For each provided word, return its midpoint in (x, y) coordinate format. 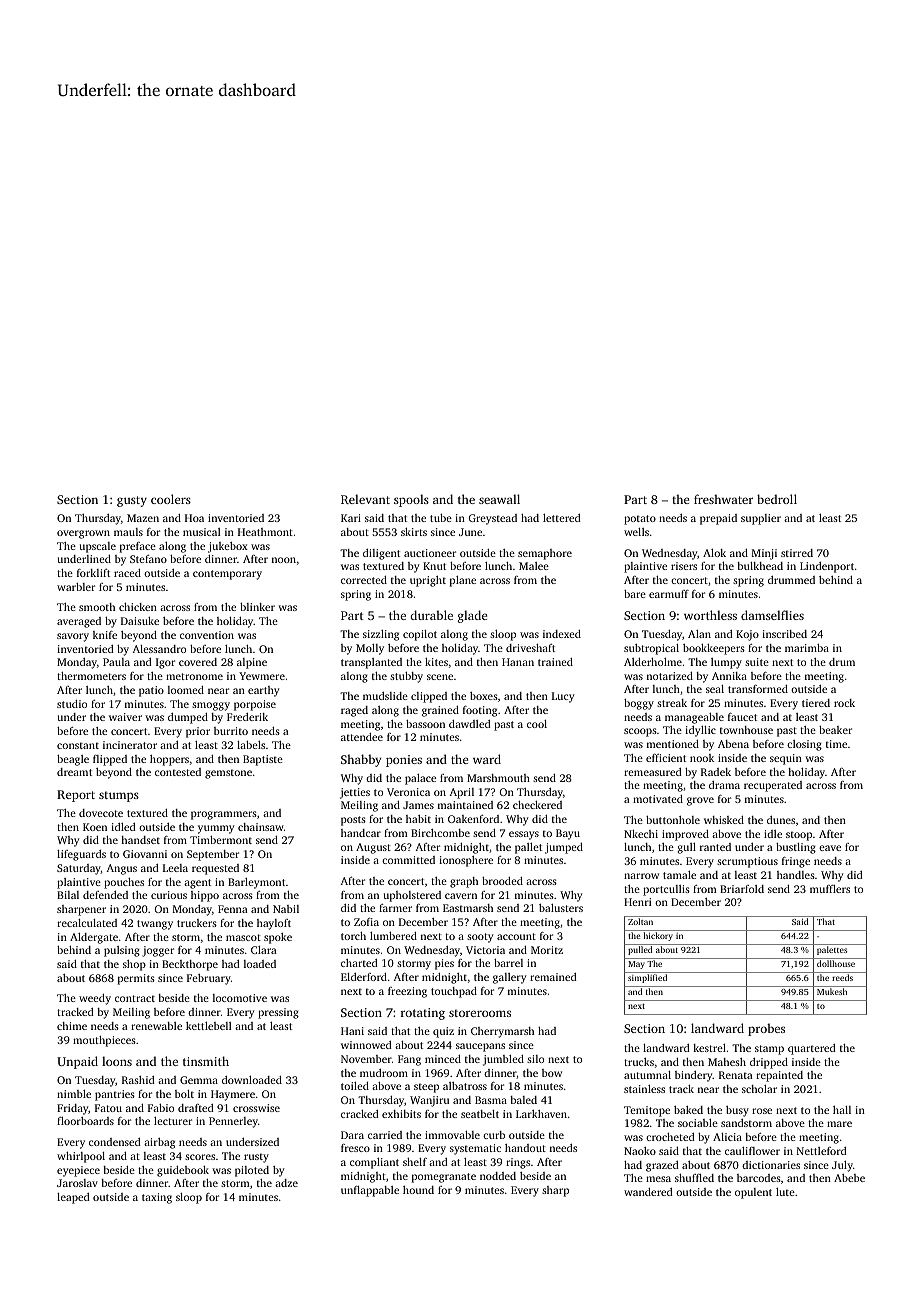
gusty (132, 501)
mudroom (384, 1073)
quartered (812, 1049)
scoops (640, 732)
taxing (157, 1198)
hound (418, 1190)
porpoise (255, 705)
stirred (797, 553)
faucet (742, 717)
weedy (95, 999)
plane (463, 581)
